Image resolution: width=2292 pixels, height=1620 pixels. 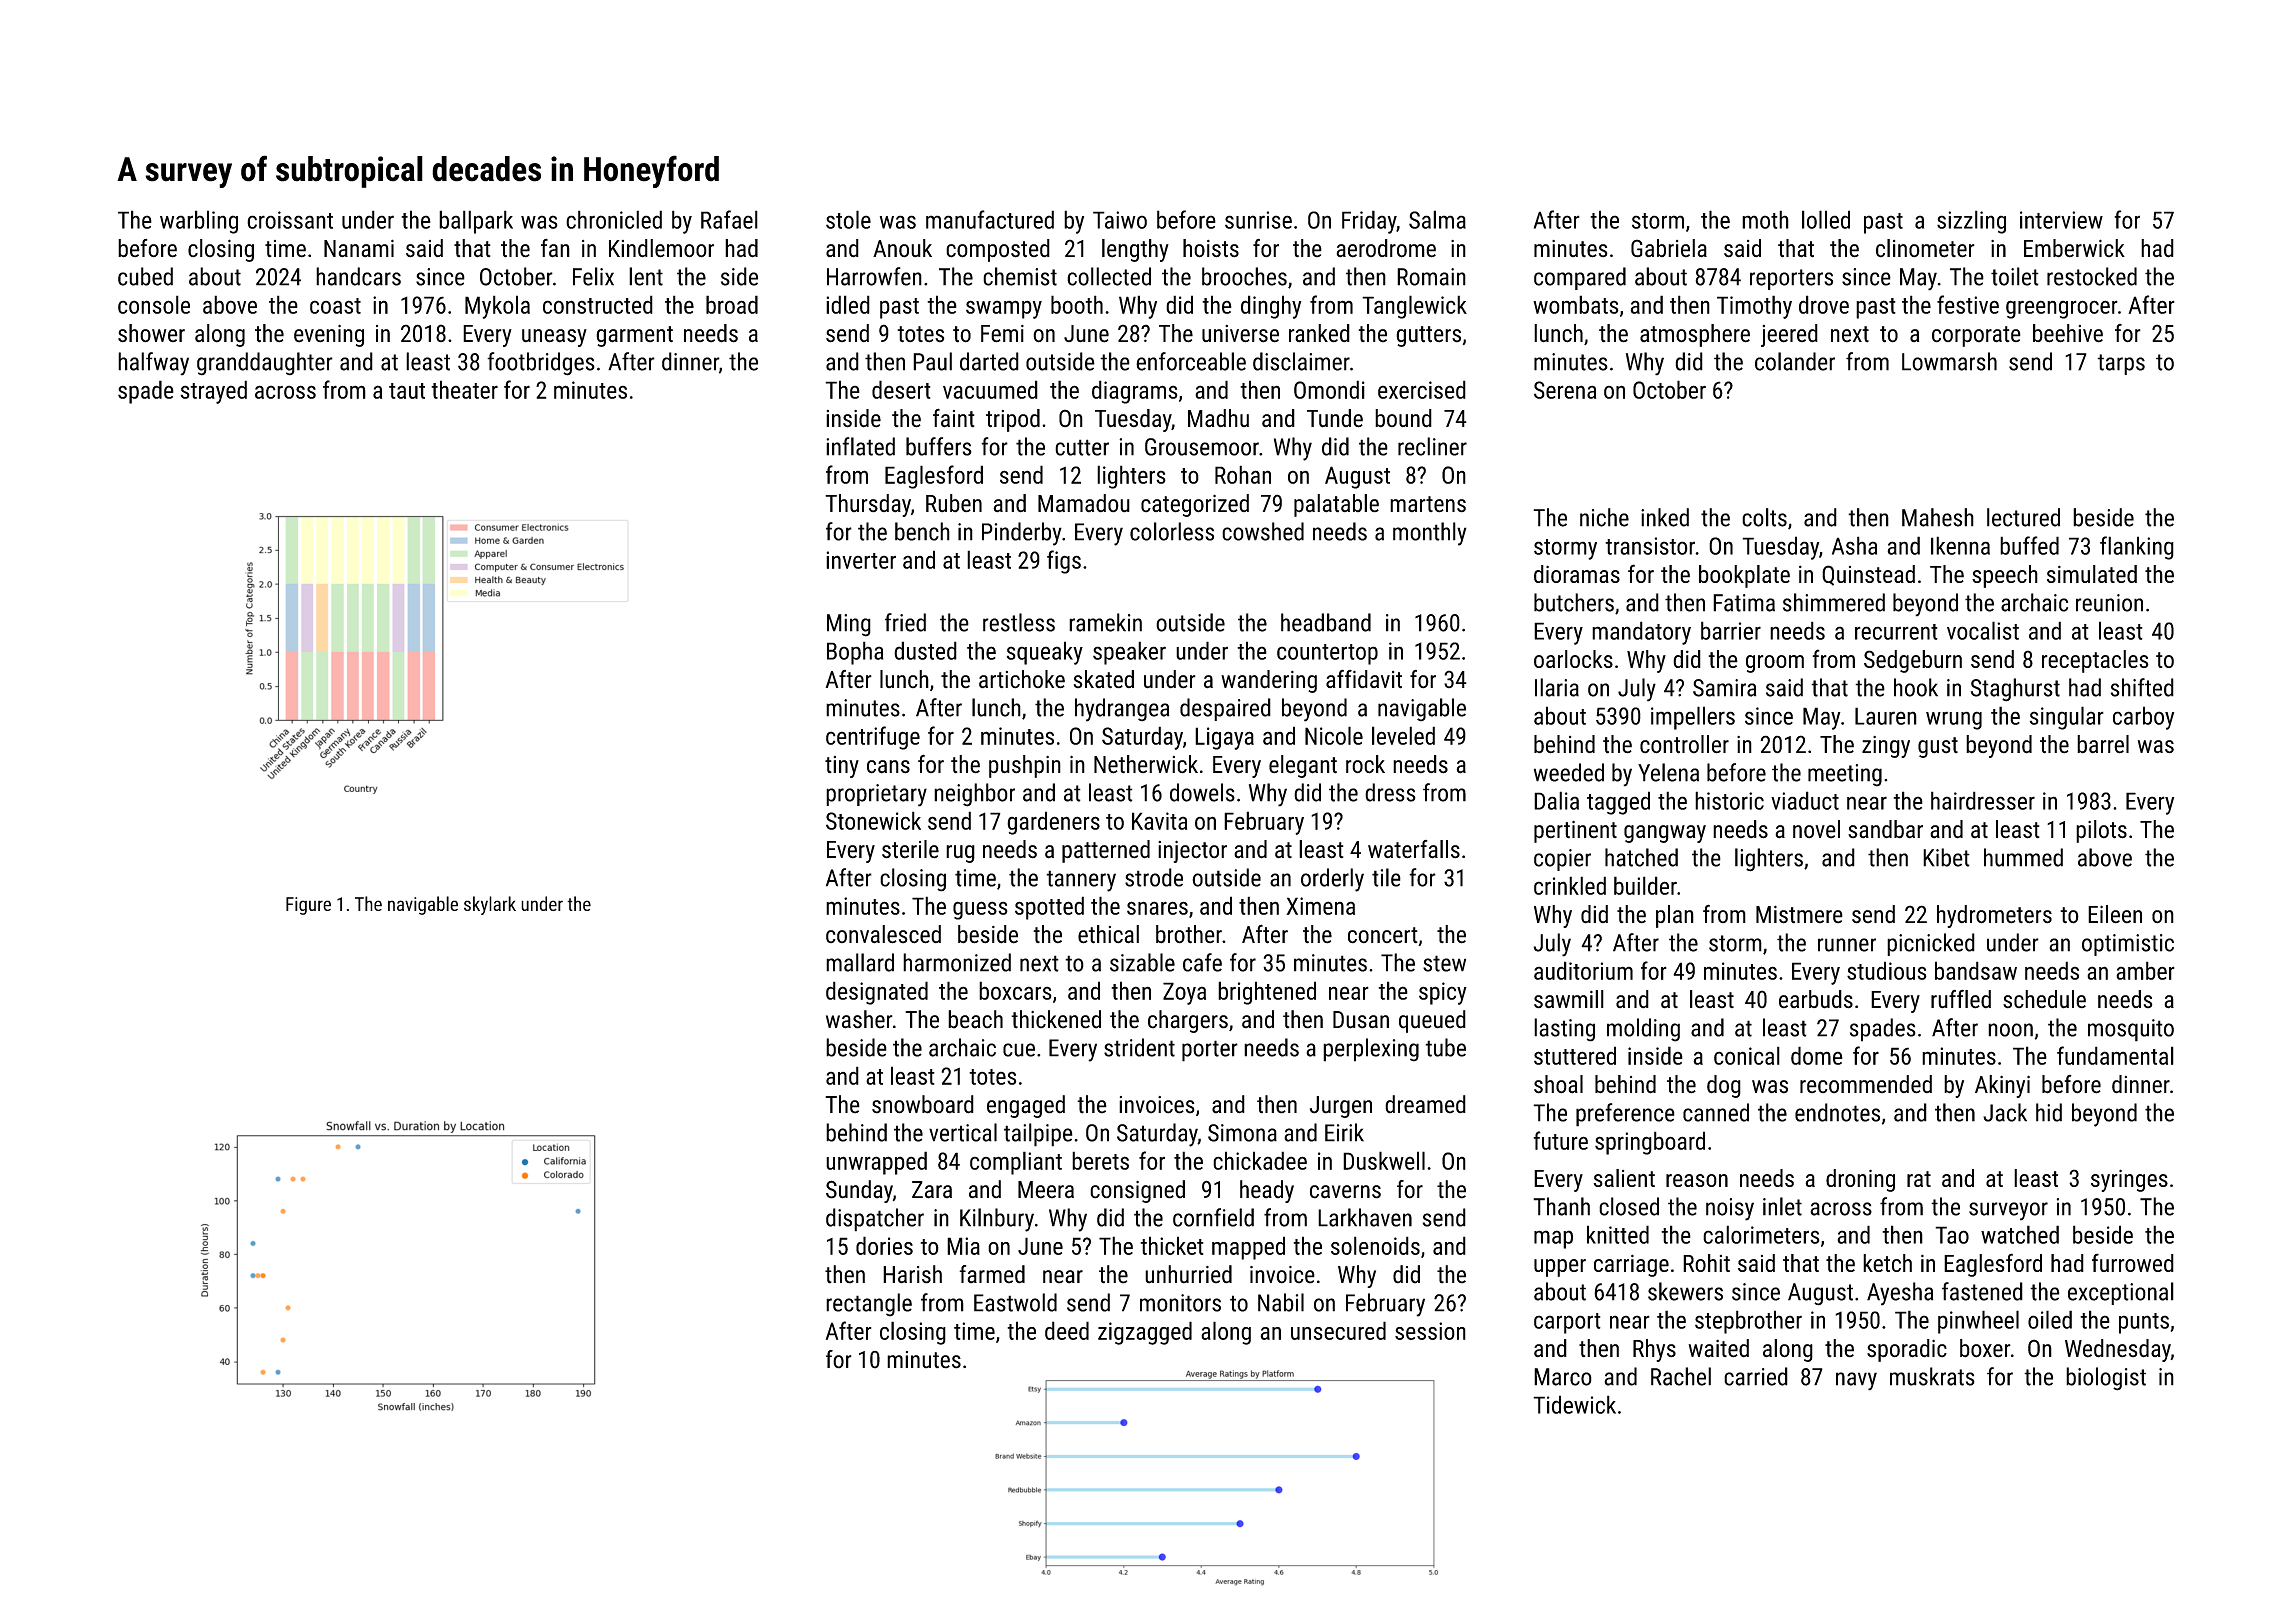 I want to click on countertop, so click(x=1327, y=654).
